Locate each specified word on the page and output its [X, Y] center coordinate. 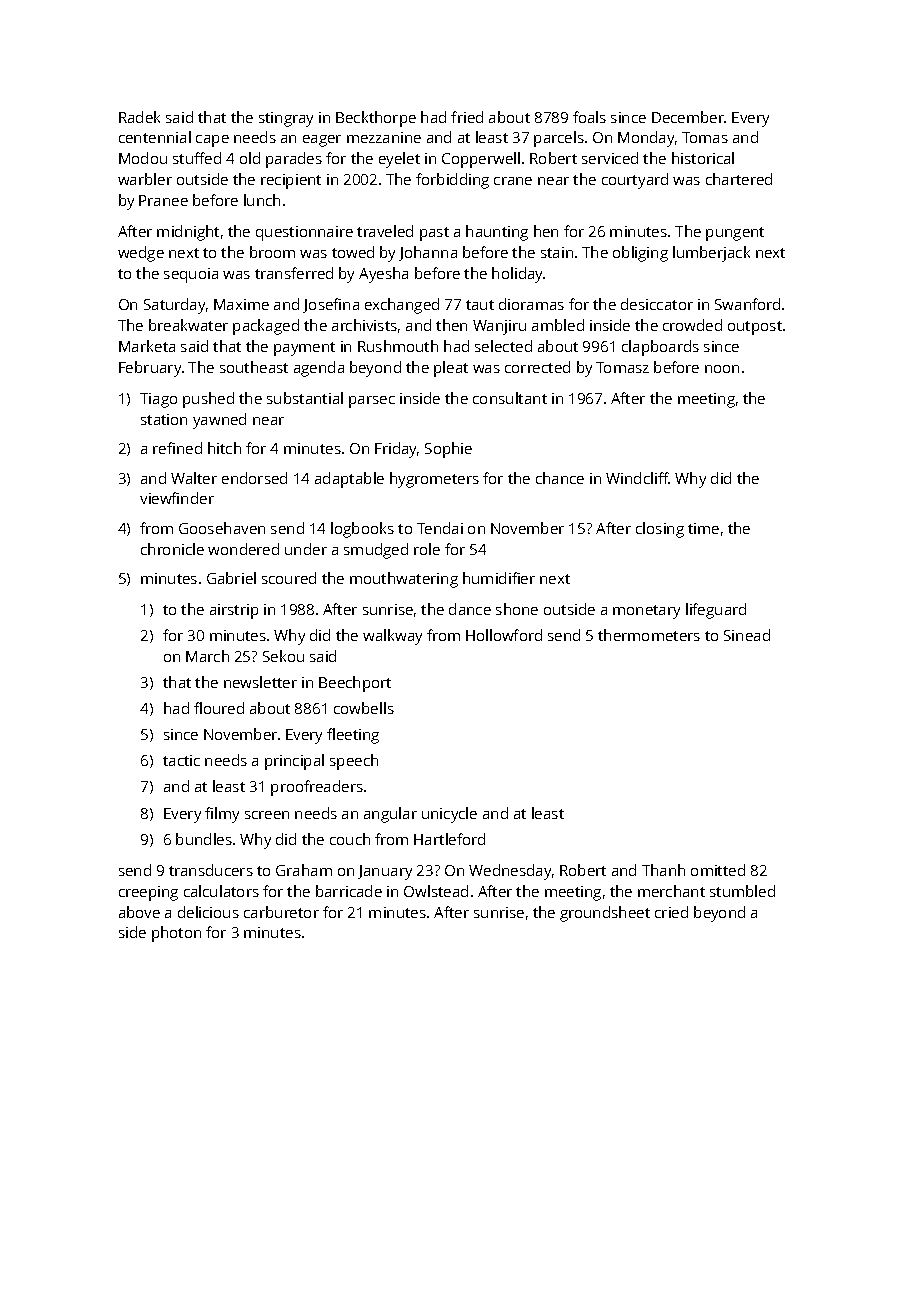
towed [353, 252]
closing [660, 530]
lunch [262, 200]
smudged [376, 551]
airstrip [234, 611]
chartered [739, 179]
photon [176, 934]
